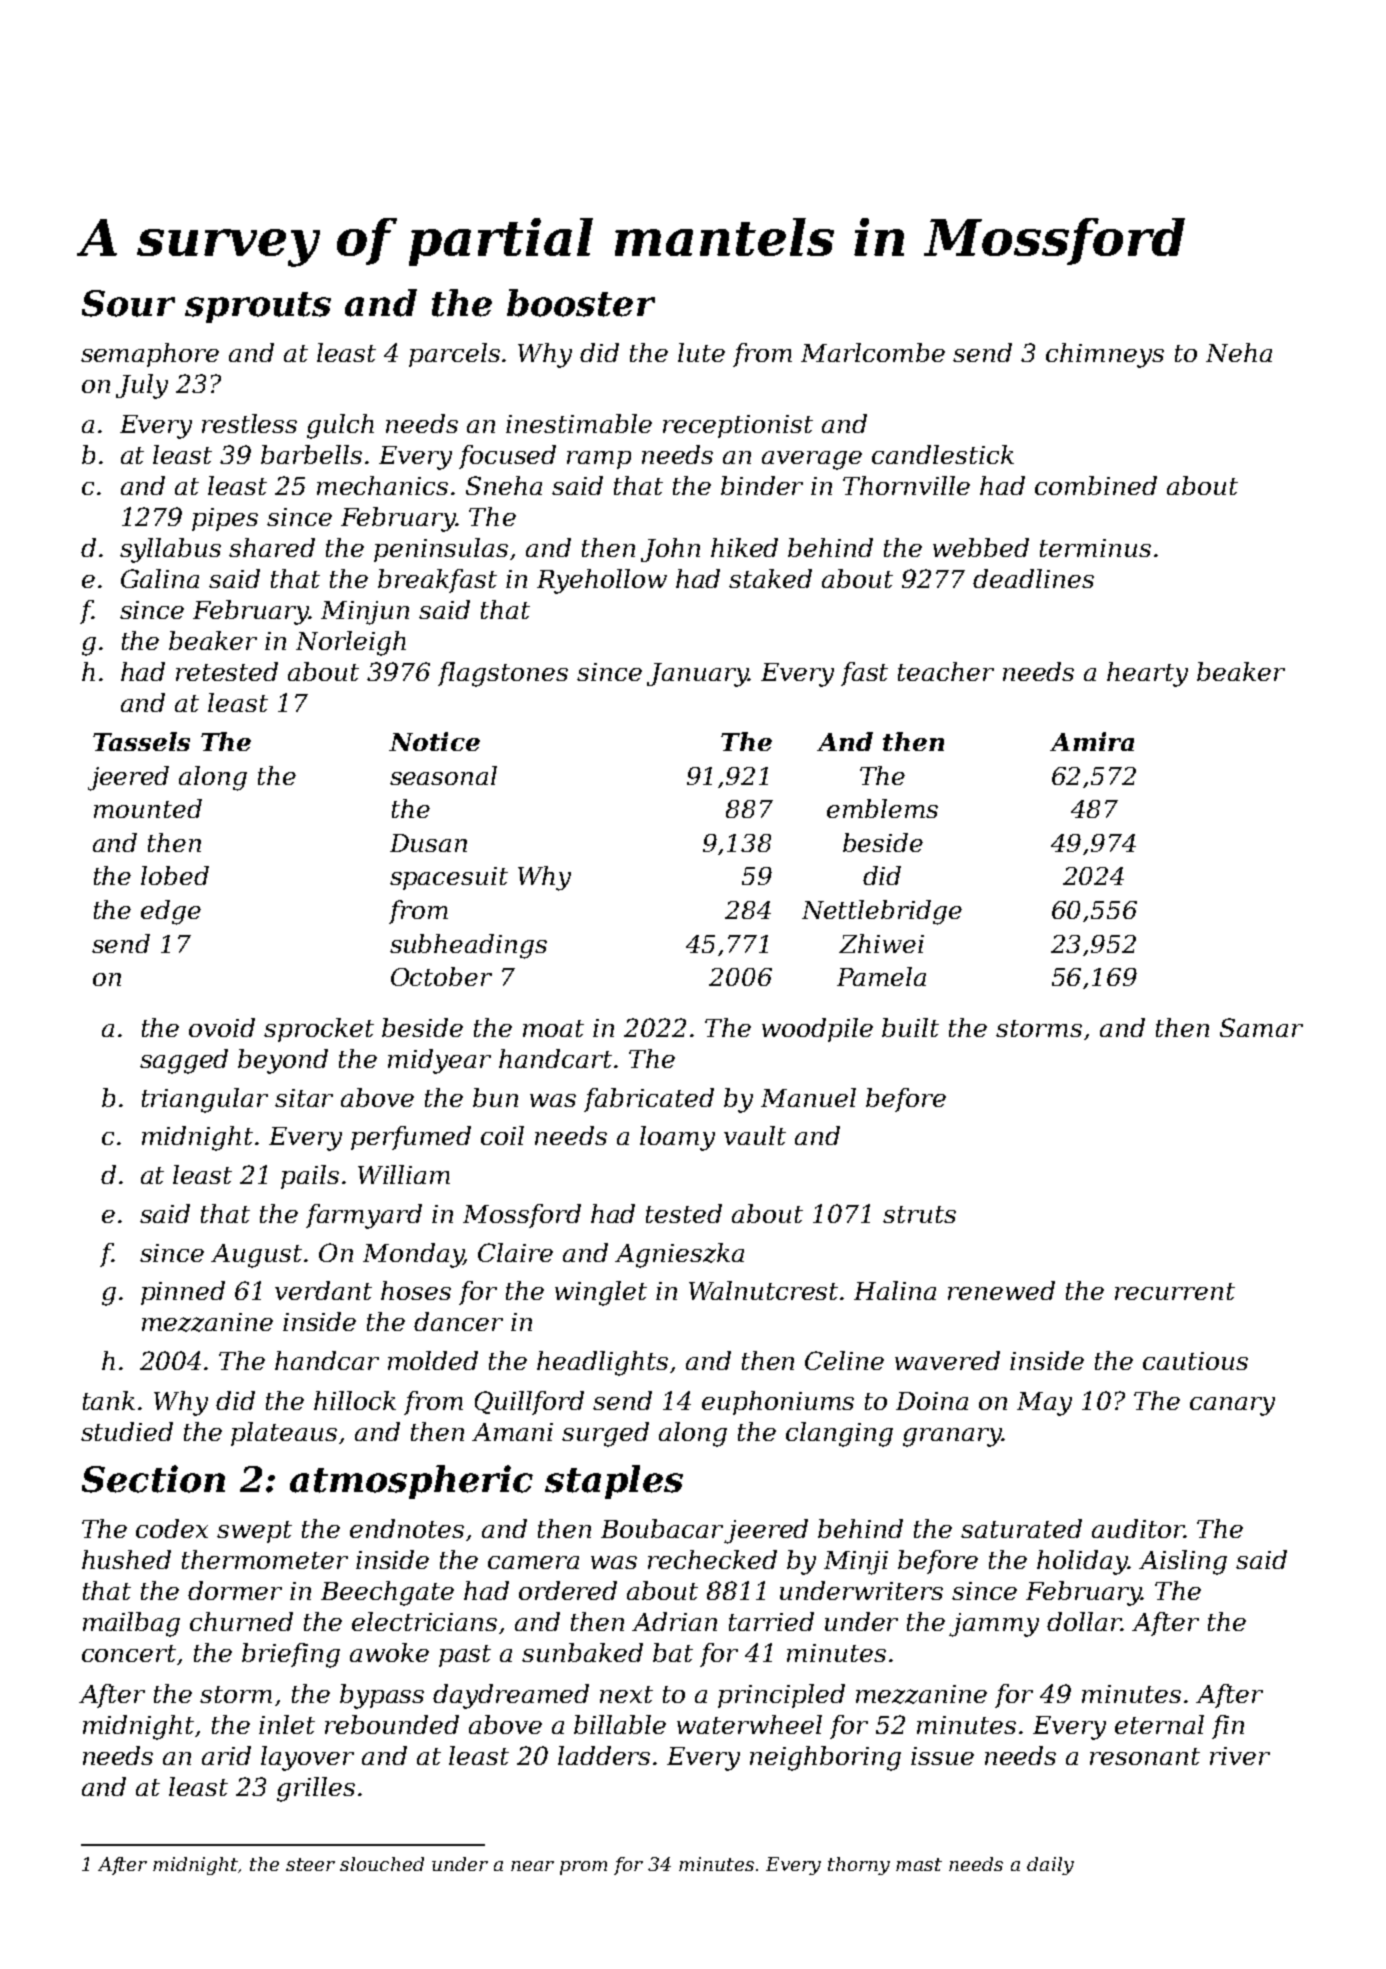 The image size is (1386, 1969). Describe the element at coordinates (1240, 1756) in the image. I see `river` at that location.
